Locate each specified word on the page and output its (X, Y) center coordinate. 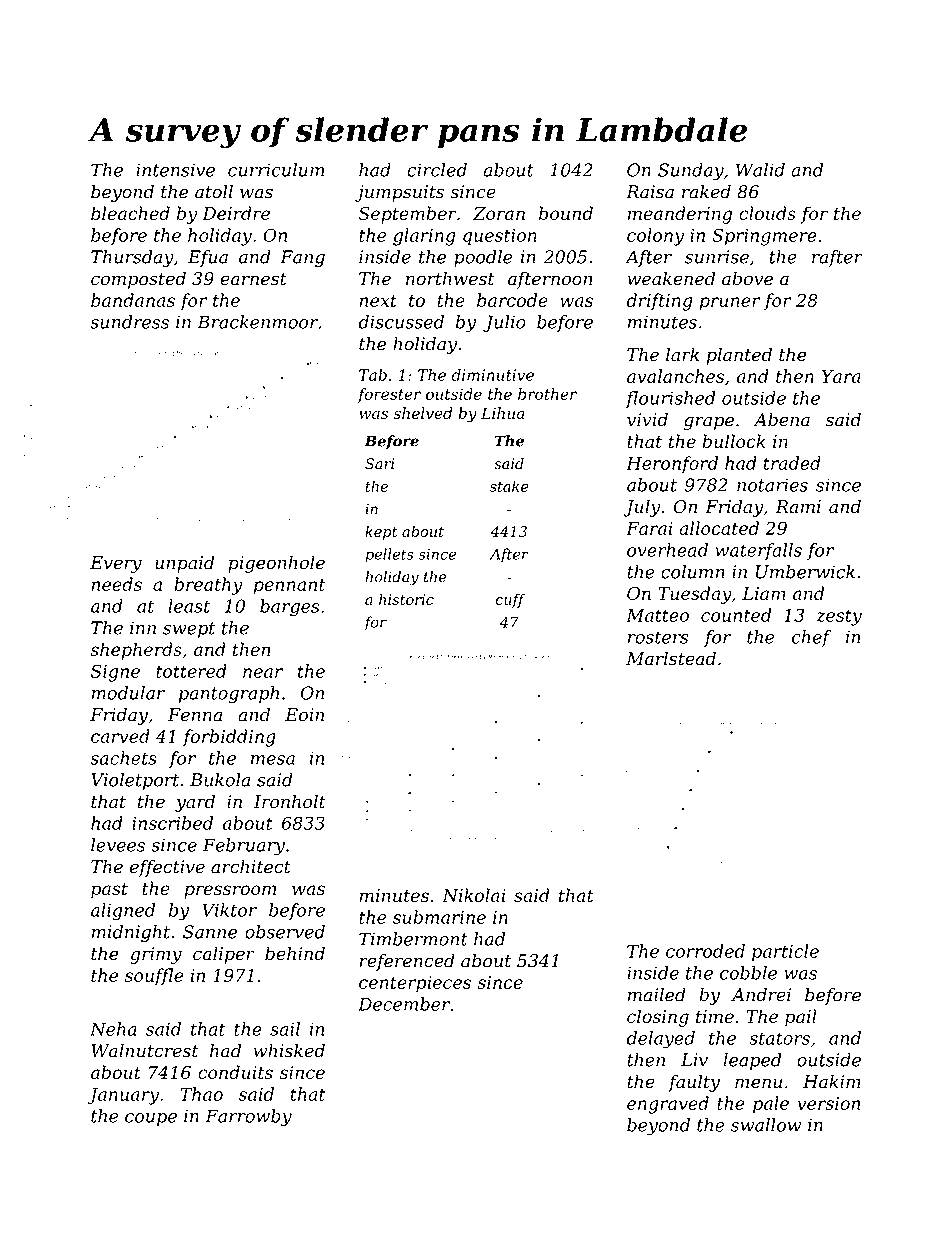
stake (509, 486)
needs (117, 584)
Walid (760, 170)
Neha (113, 1029)
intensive (175, 170)
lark (682, 354)
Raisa (650, 192)
